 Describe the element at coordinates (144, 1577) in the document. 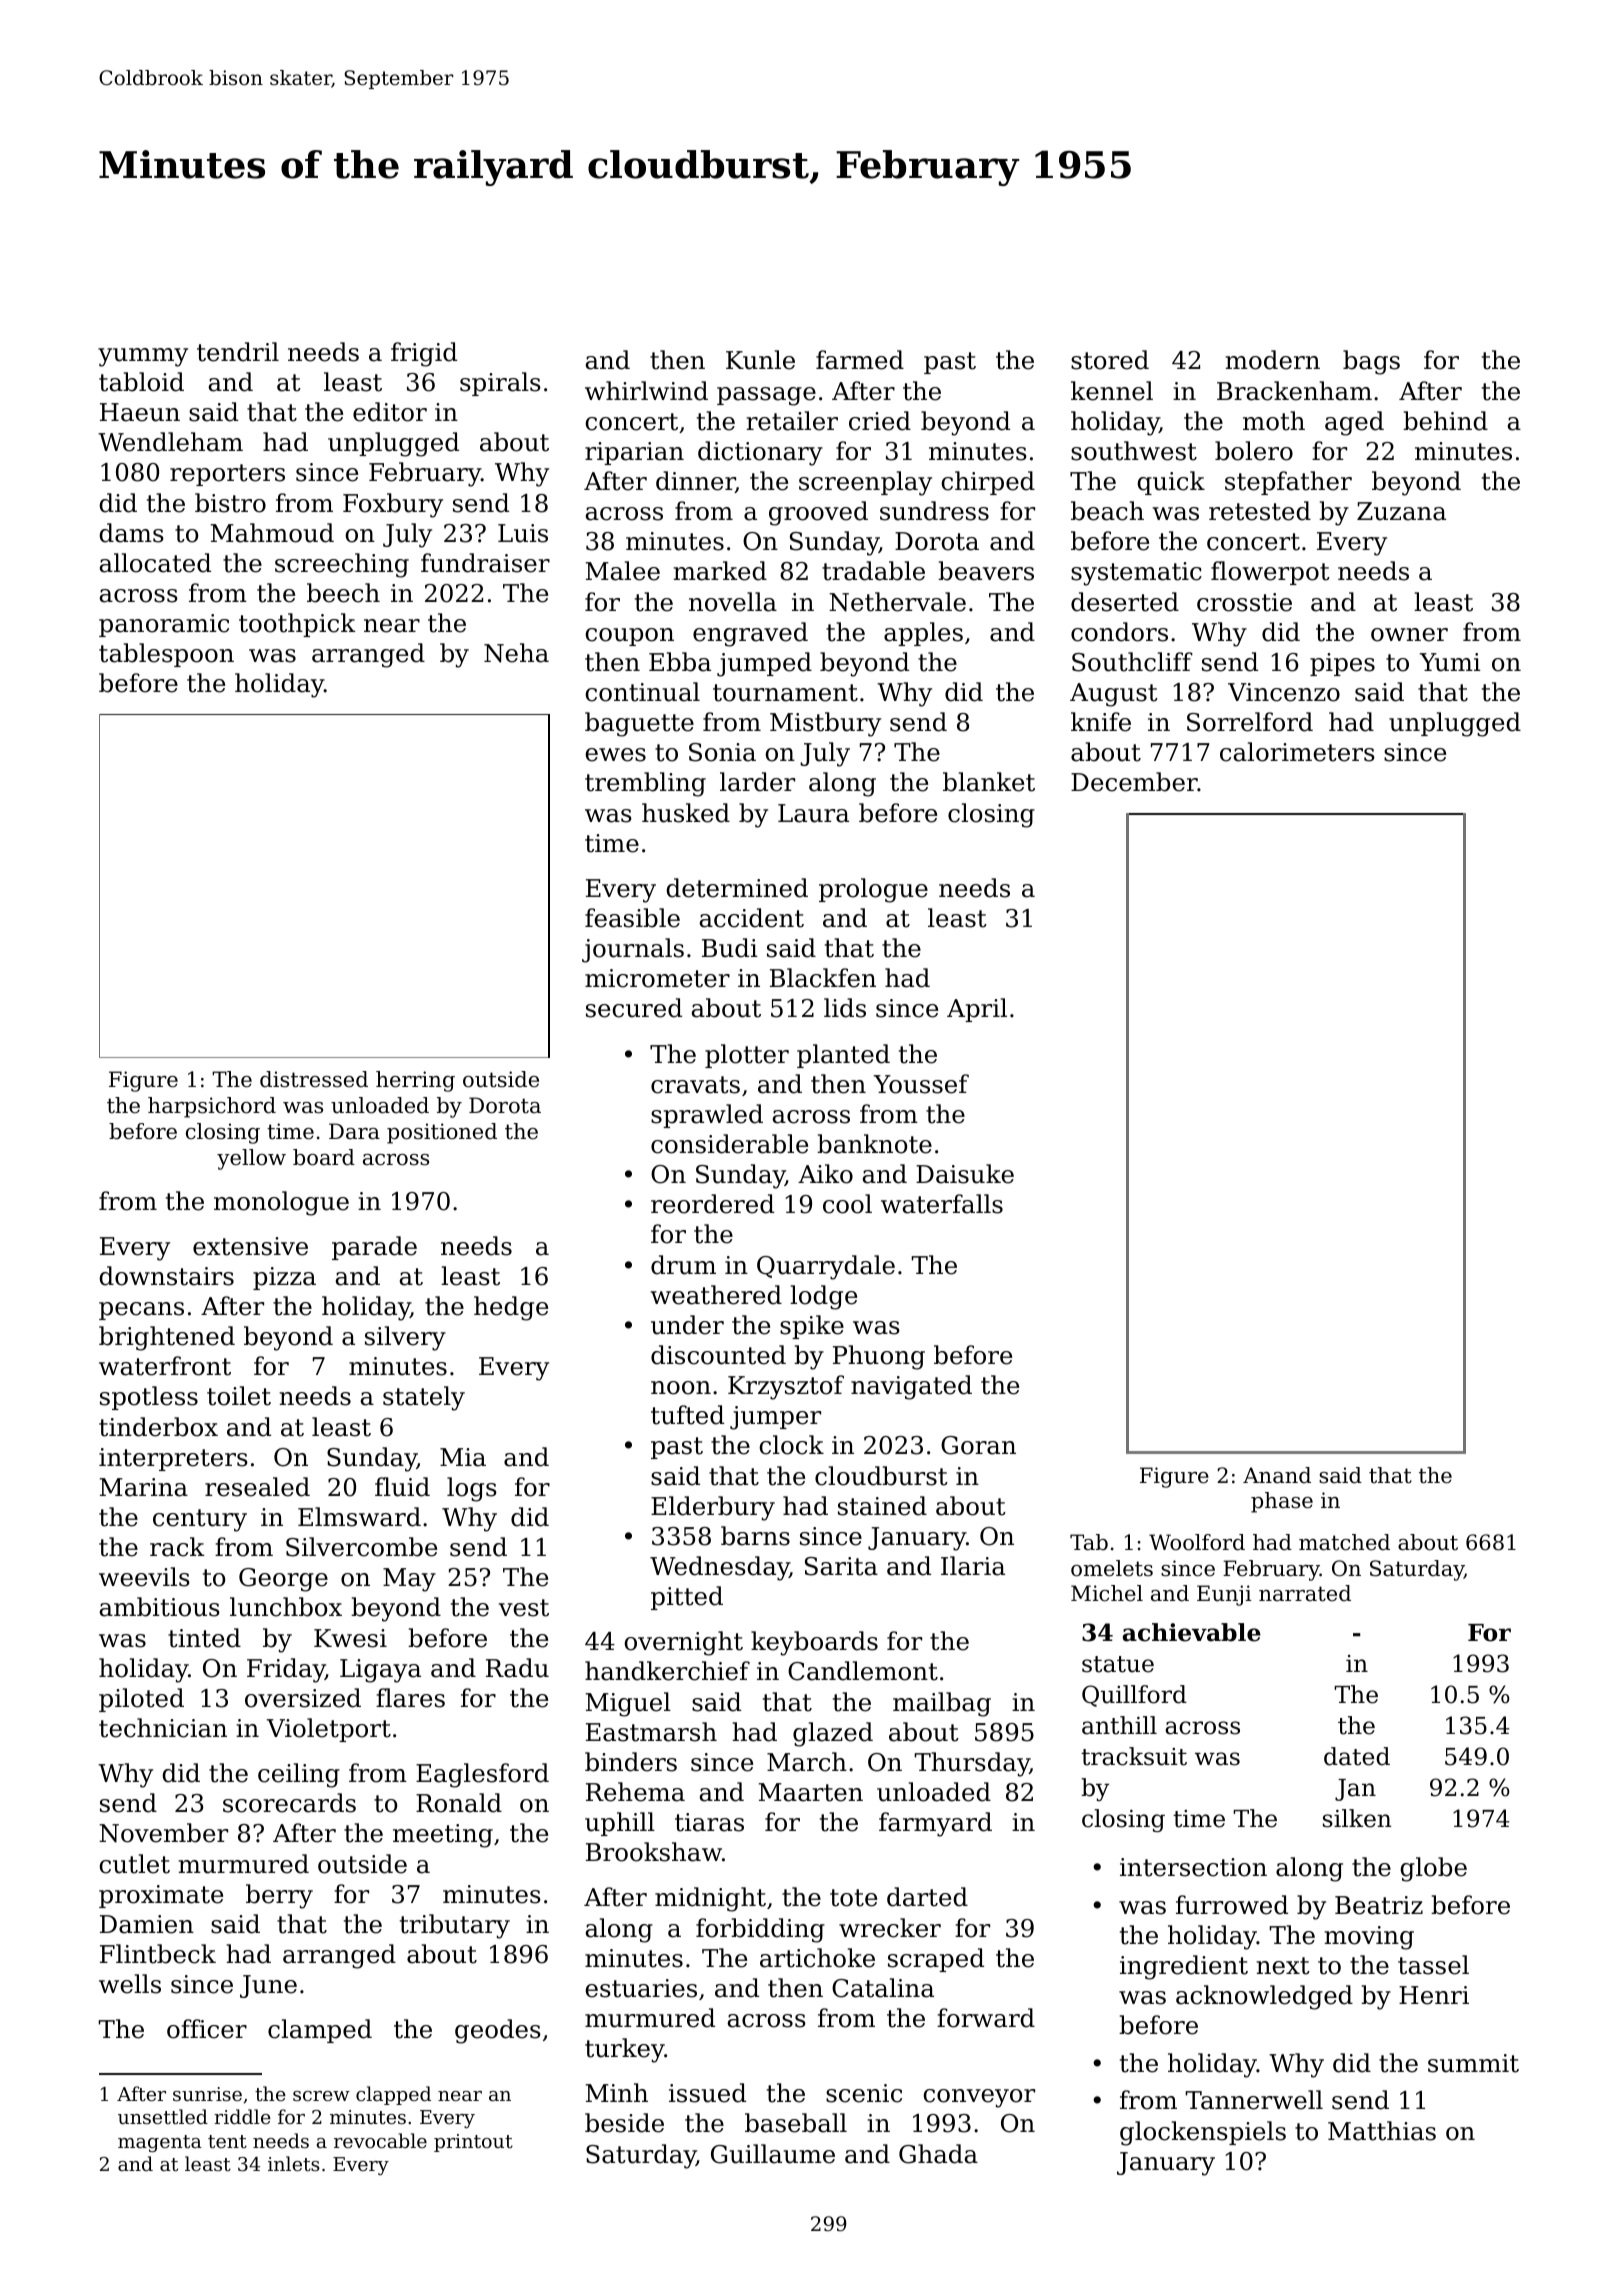

I see `weevils` at that location.
